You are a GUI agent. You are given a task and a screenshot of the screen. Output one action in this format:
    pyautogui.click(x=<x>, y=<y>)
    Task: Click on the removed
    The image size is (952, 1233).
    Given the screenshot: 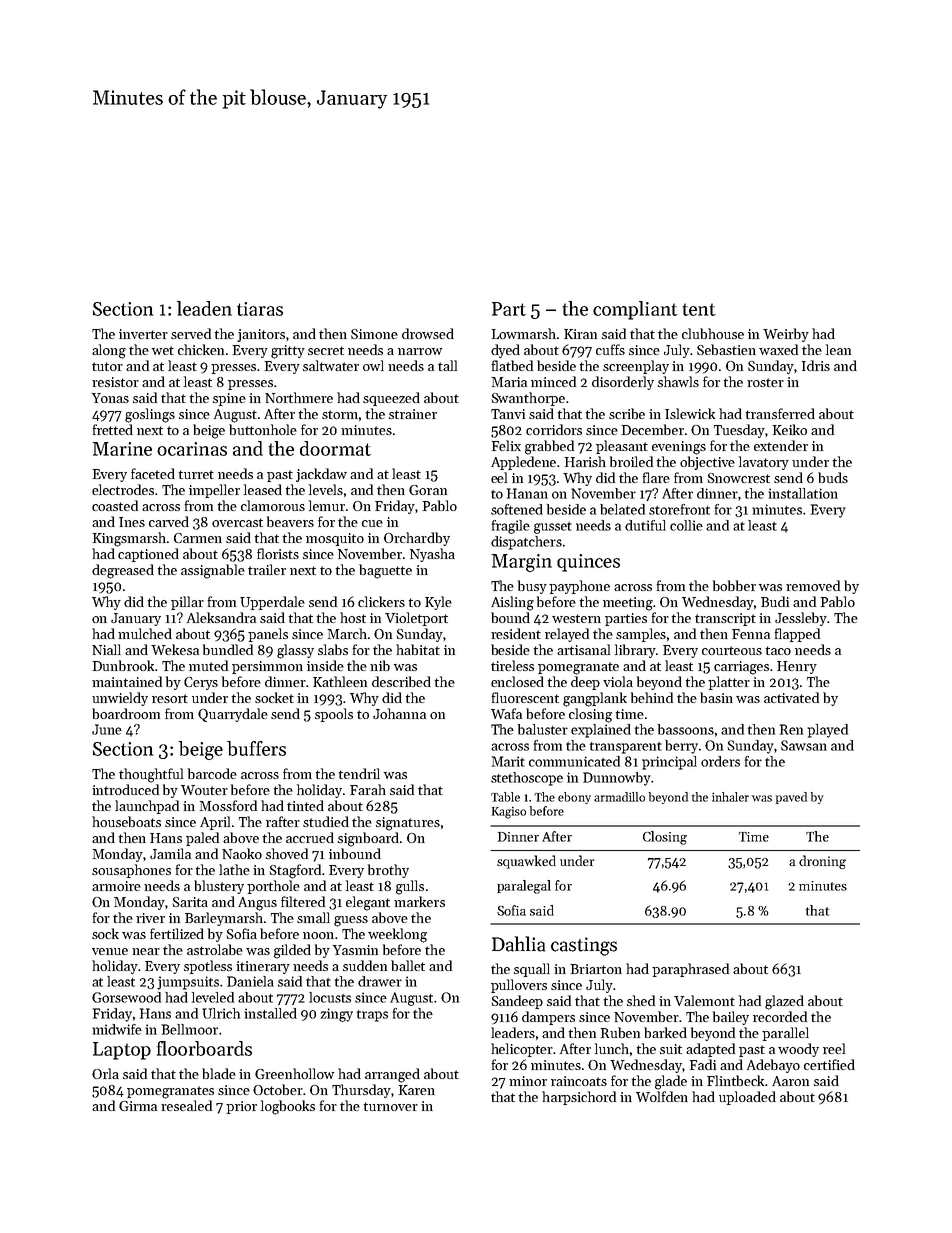 What is the action you would take?
    pyautogui.click(x=813, y=585)
